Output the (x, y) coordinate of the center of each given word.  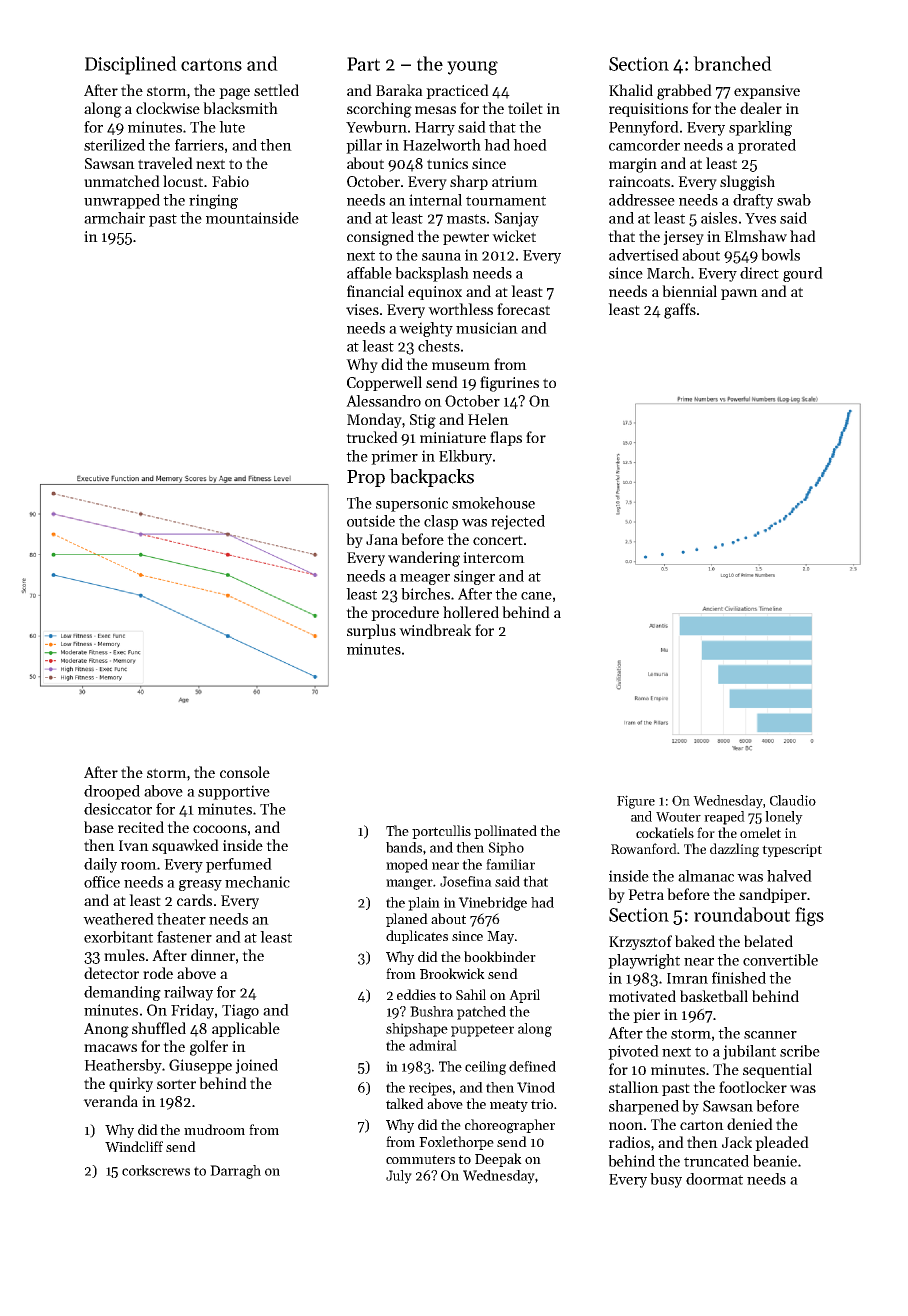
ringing (213, 201)
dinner (213, 955)
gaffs (680, 311)
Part (363, 64)
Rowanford (644, 848)
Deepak (498, 1160)
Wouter (678, 817)
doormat (714, 1179)
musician (487, 328)
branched (732, 63)
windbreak (435, 630)
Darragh (235, 1172)
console (245, 772)
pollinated (505, 832)
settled (276, 90)
